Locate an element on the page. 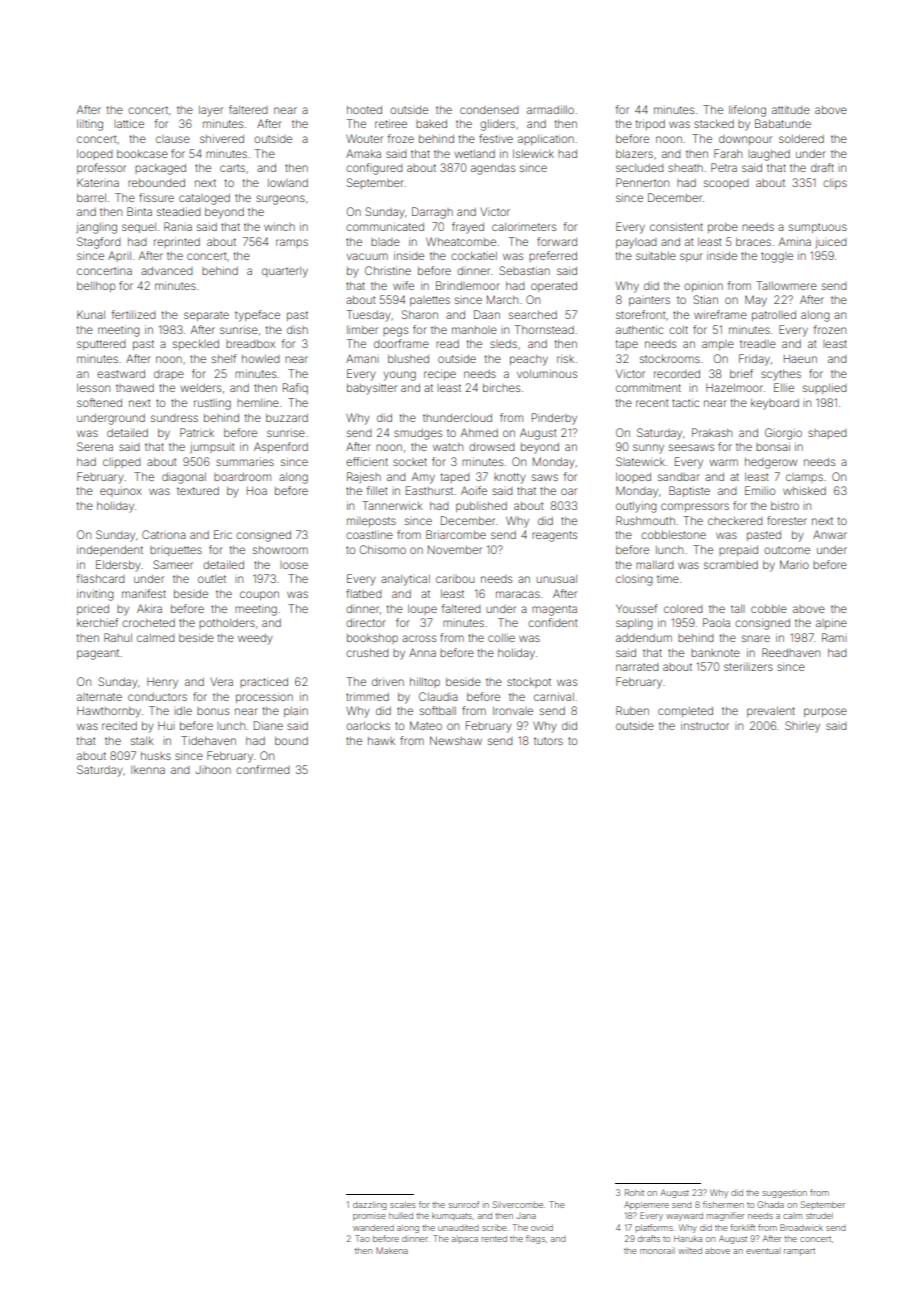  cataloged is located at coordinates (204, 199).
